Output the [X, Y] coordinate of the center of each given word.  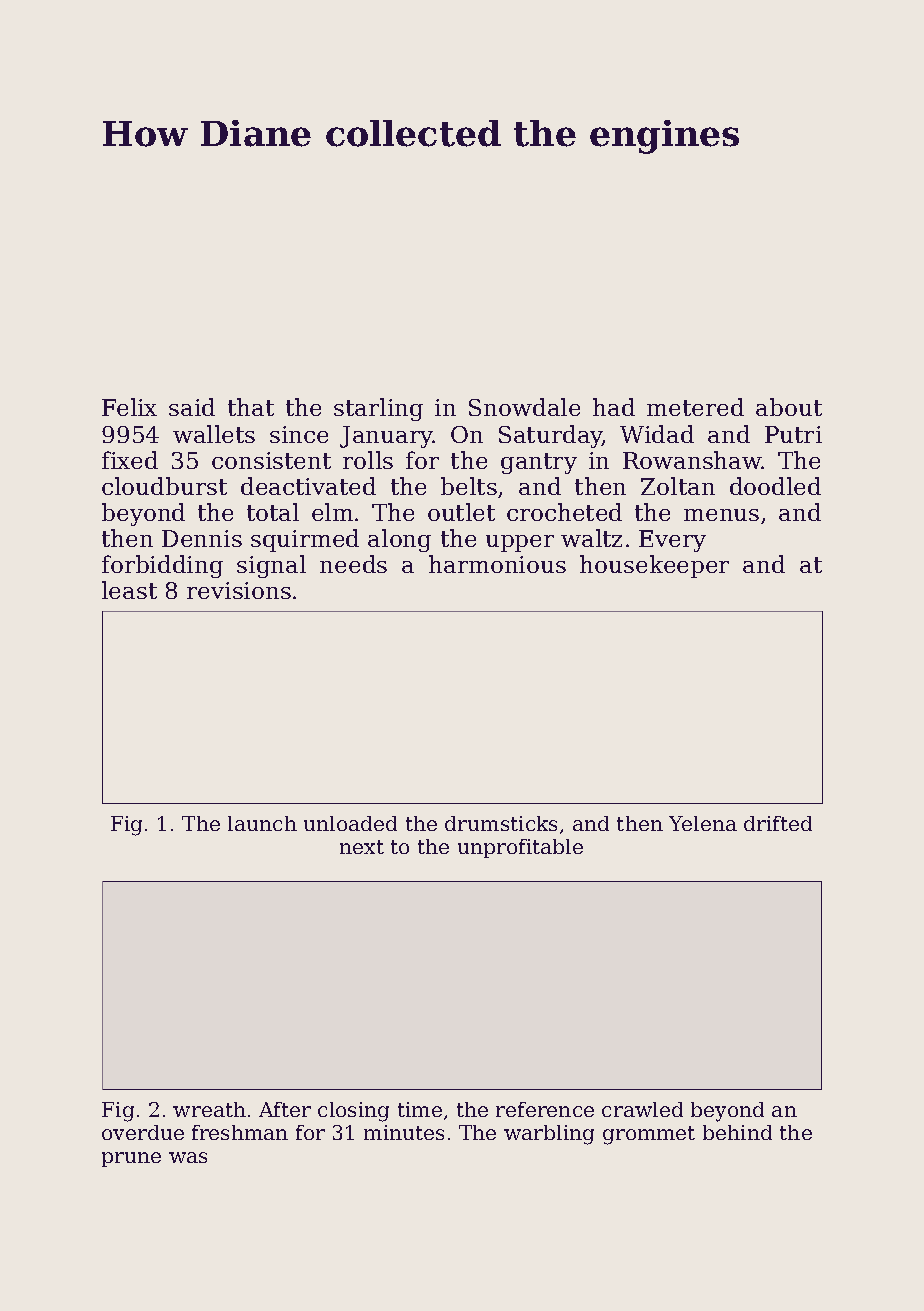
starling [378, 409]
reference [545, 1109]
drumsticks [501, 823]
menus [721, 515]
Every [672, 541]
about [789, 407]
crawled [642, 1109]
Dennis [202, 538]
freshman [240, 1132]
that [251, 407]
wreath [209, 1109]
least [129, 590]
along [399, 540]
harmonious [497, 564]
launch [262, 823]
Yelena [703, 823]
